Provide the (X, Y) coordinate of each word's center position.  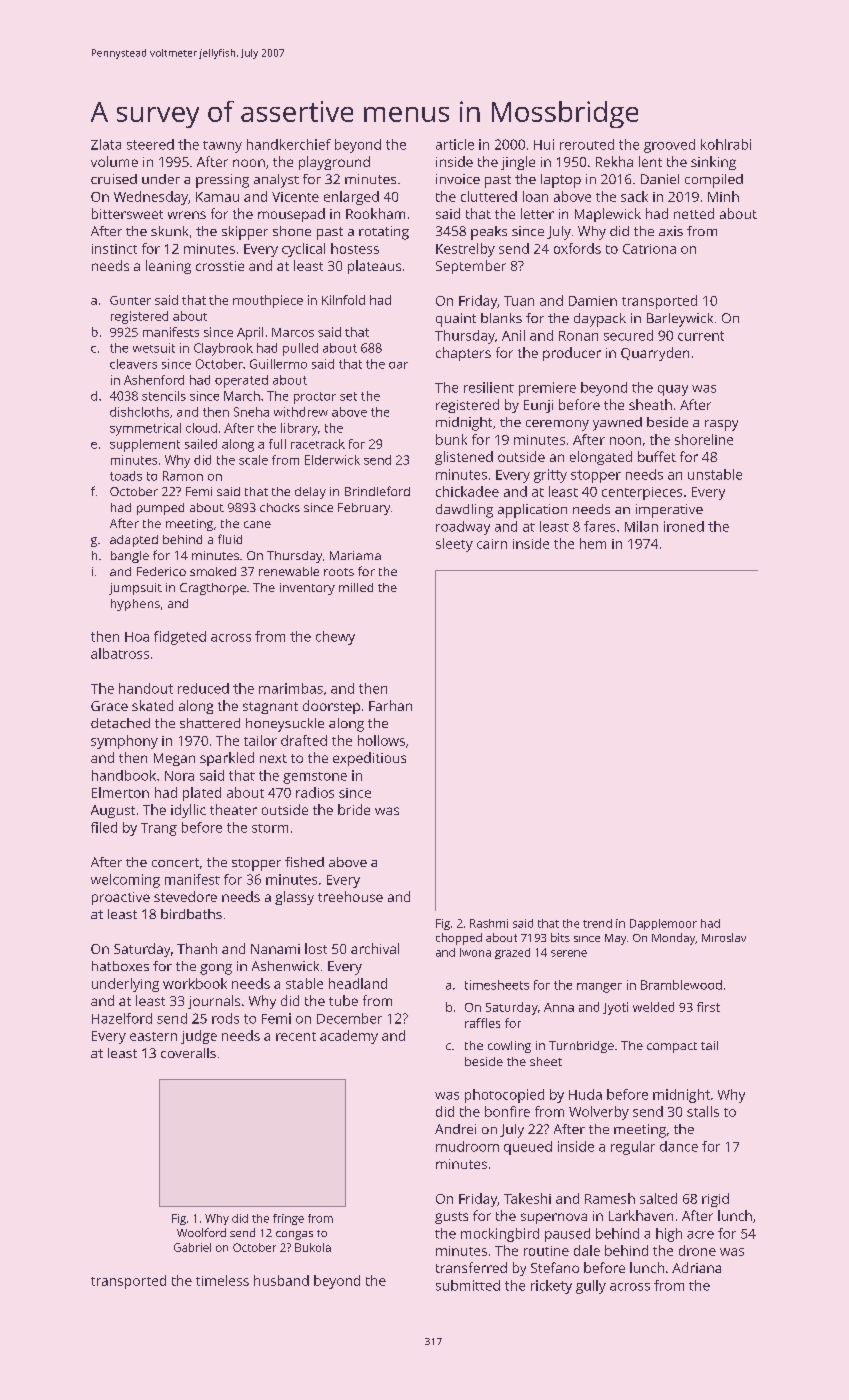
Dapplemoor (663, 924)
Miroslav (724, 937)
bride (354, 809)
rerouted (587, 144)
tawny (222, 147)
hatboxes (120, 966)
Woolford (201, 1232)
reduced (203, 688)
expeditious (369, 759)
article (455, 144)
